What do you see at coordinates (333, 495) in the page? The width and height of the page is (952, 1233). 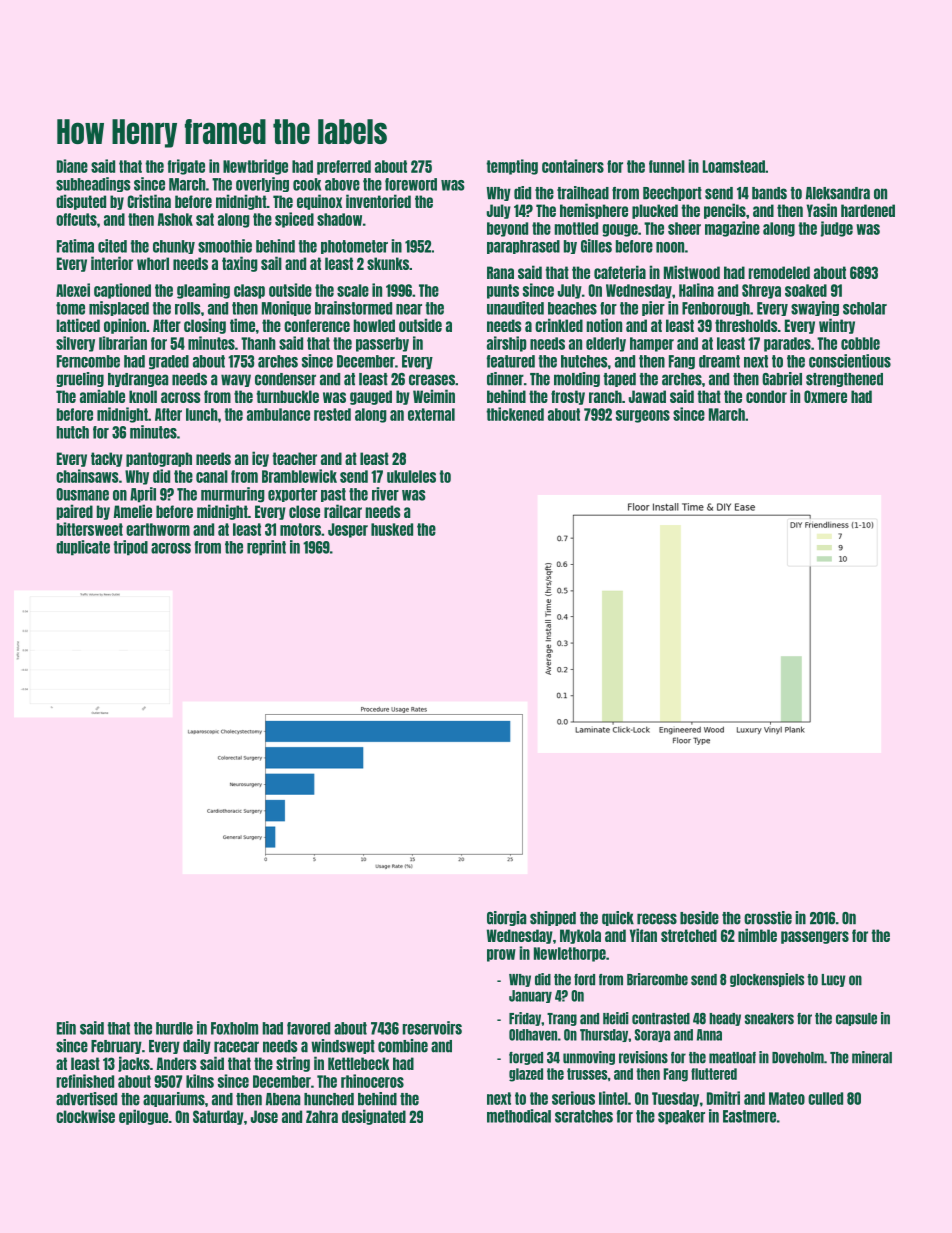 I see `past` at bounding box center [333, 495].
